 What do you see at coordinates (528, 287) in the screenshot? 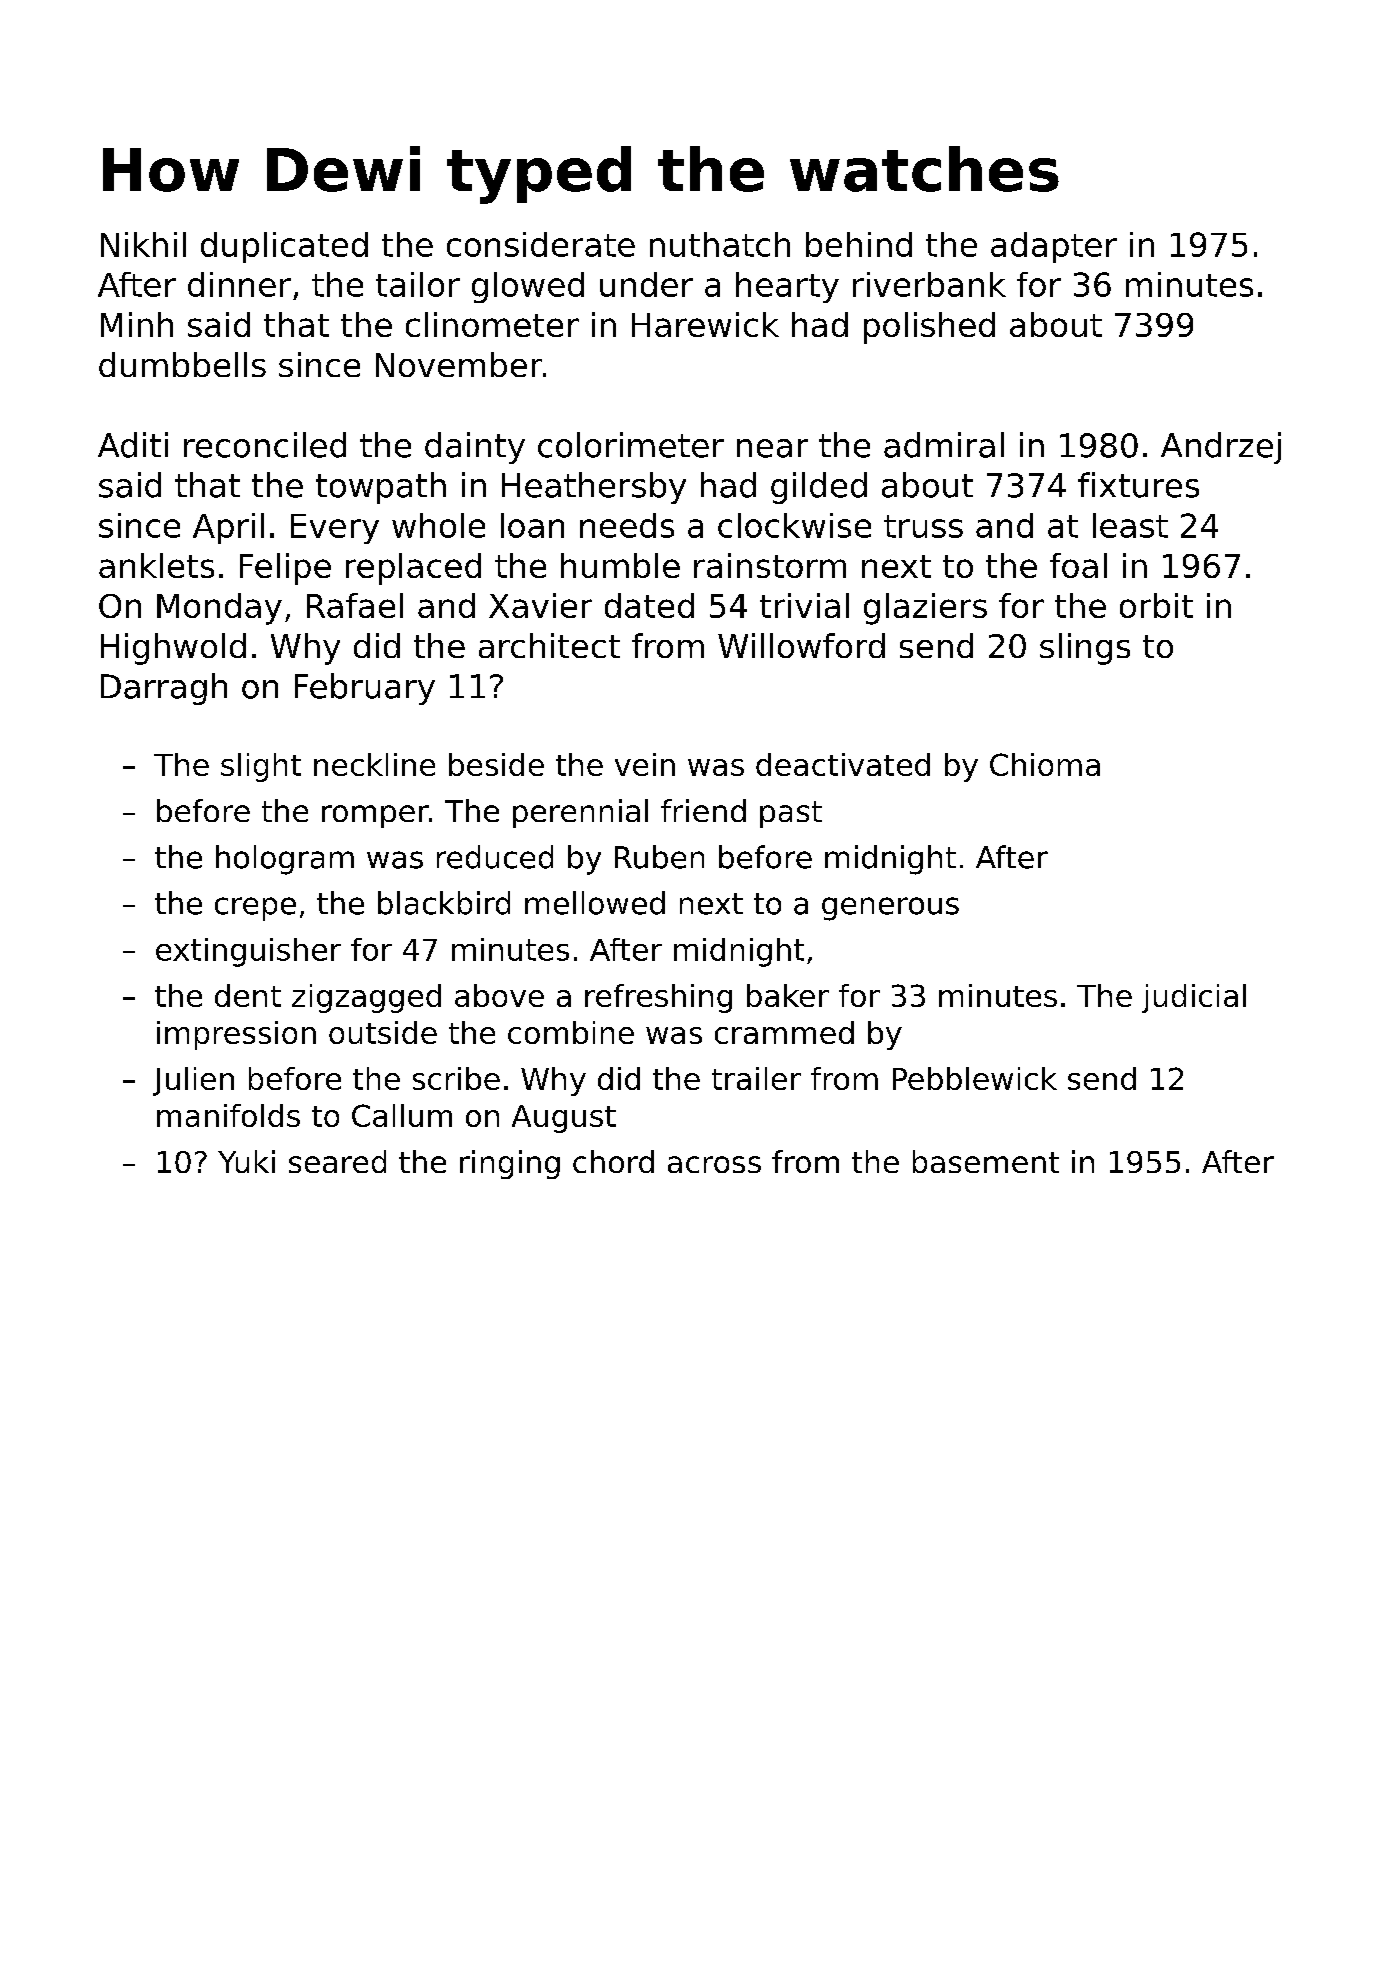
I see `glowed` at bounding box center [528, 287].
